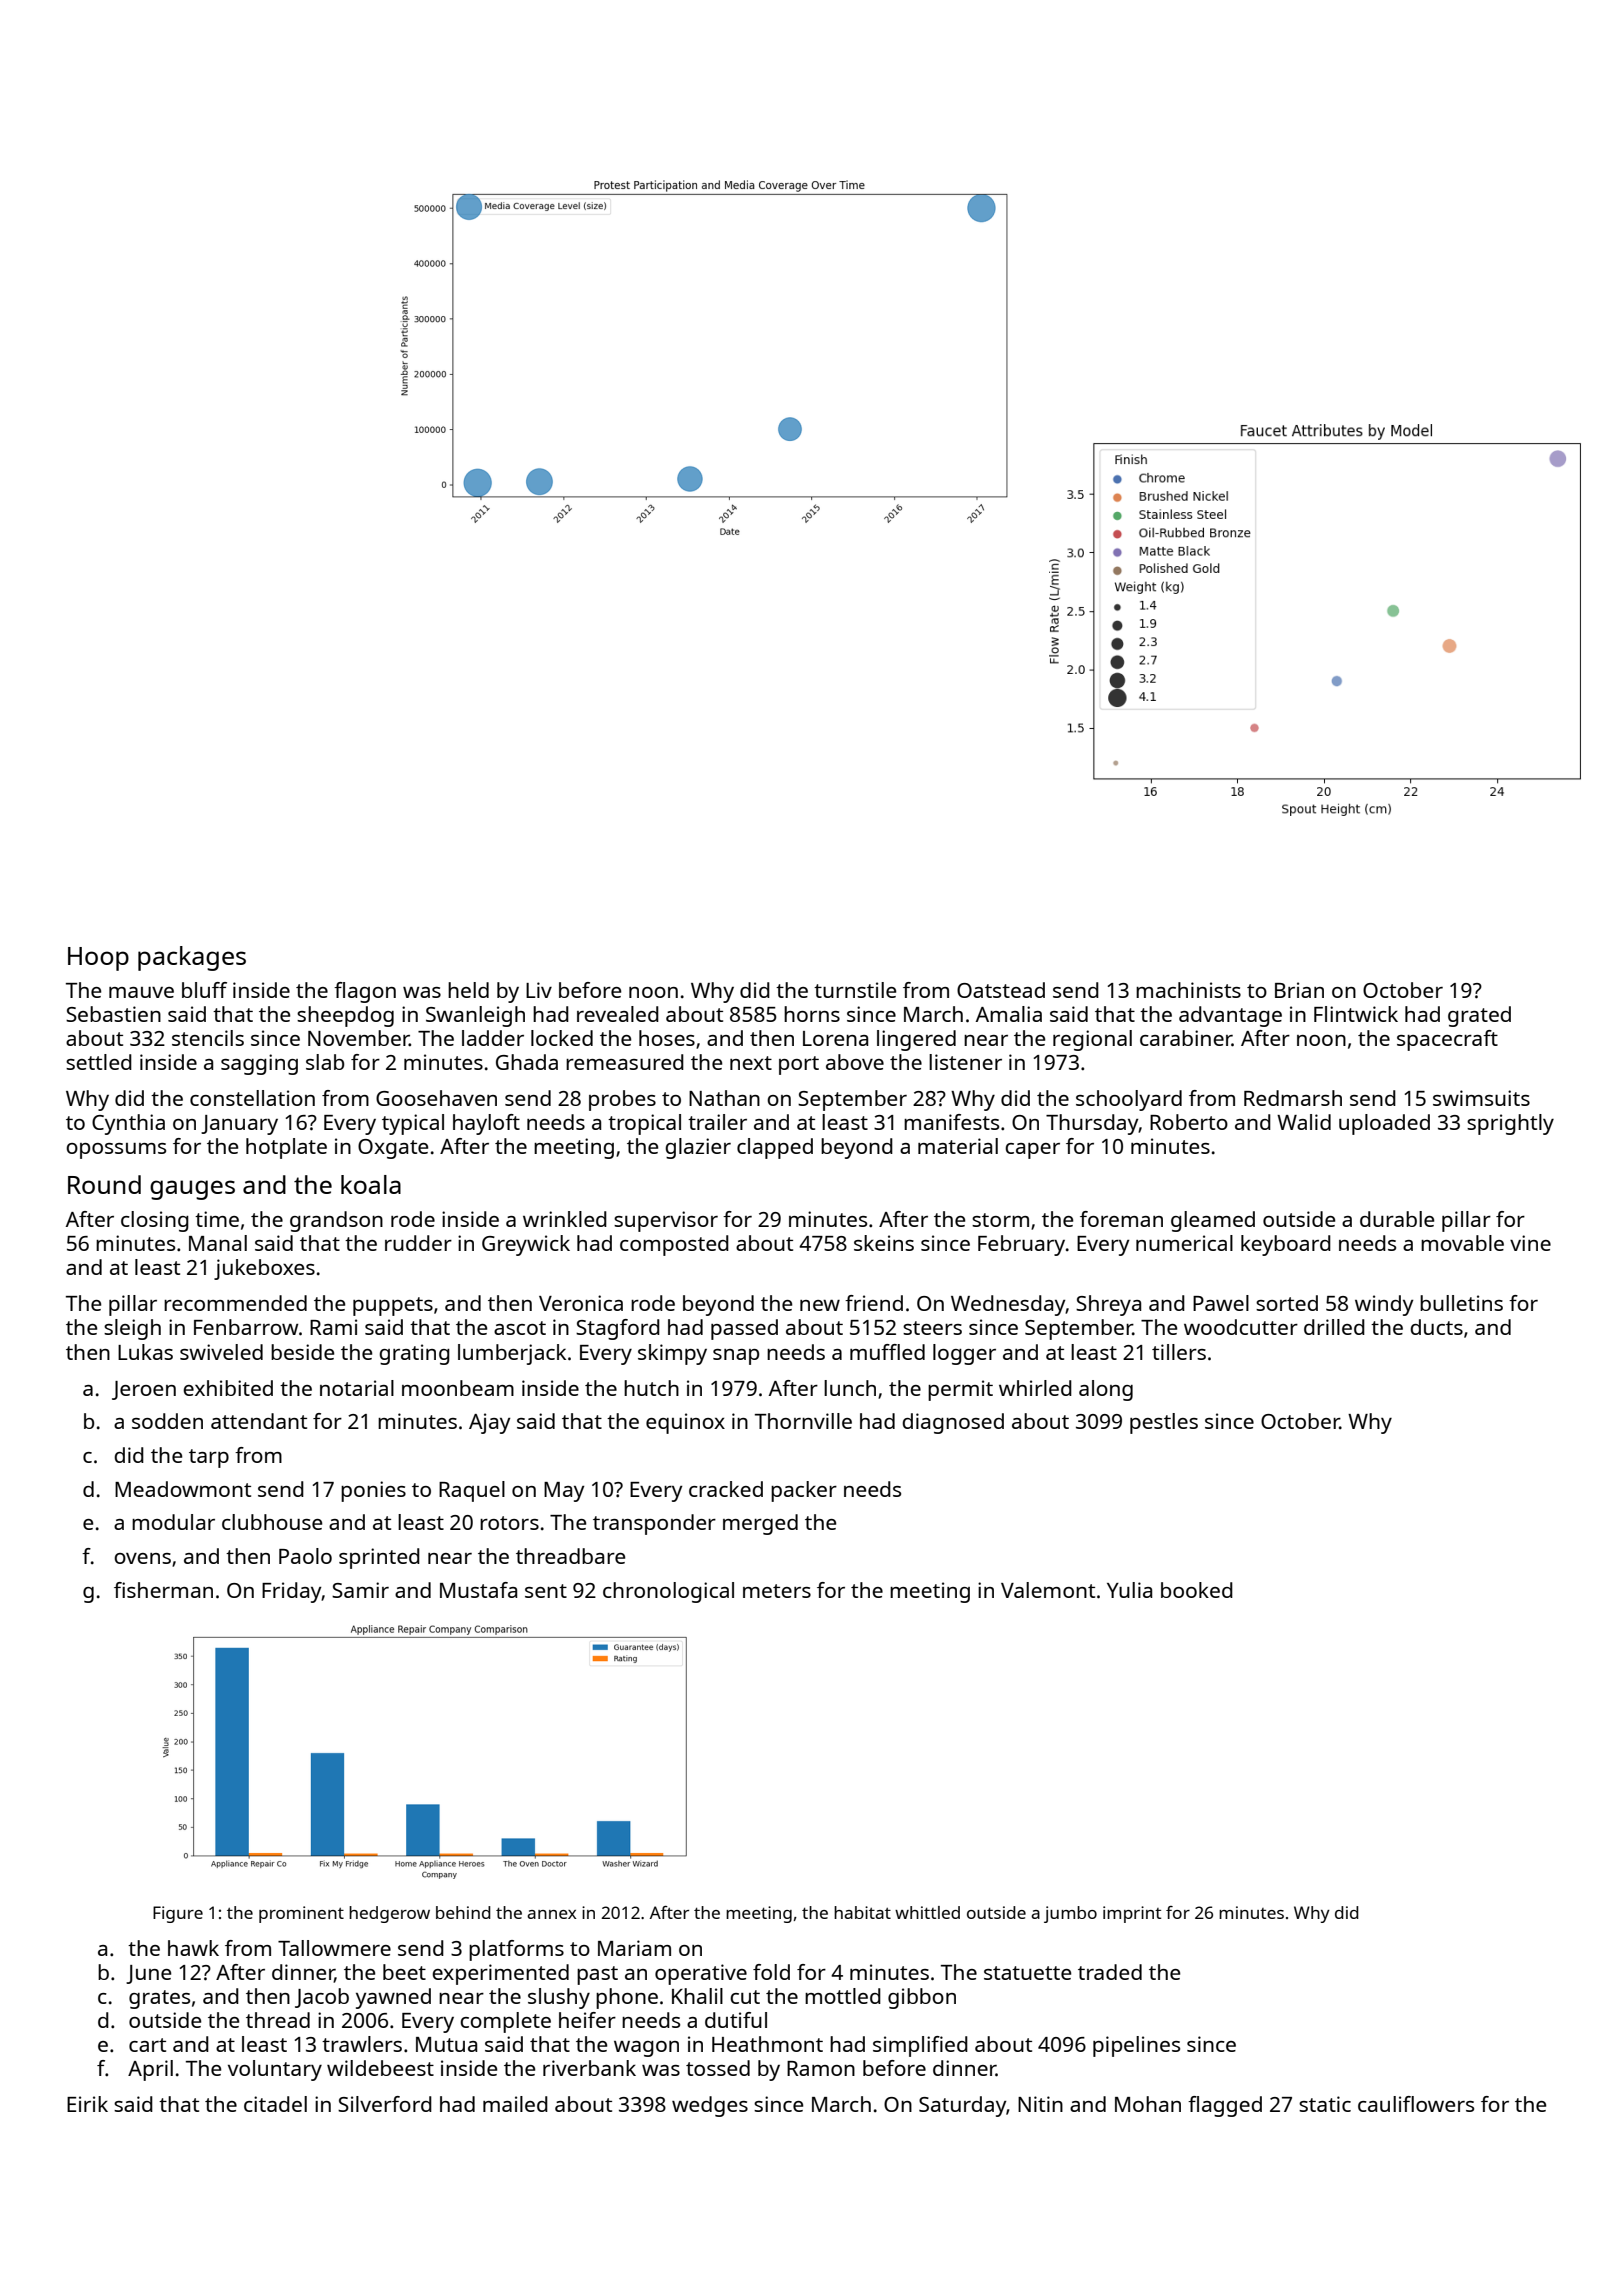 The width and height of the screenshot is (1620, 2292). I want to click on habitat, so click(862, 1912).
